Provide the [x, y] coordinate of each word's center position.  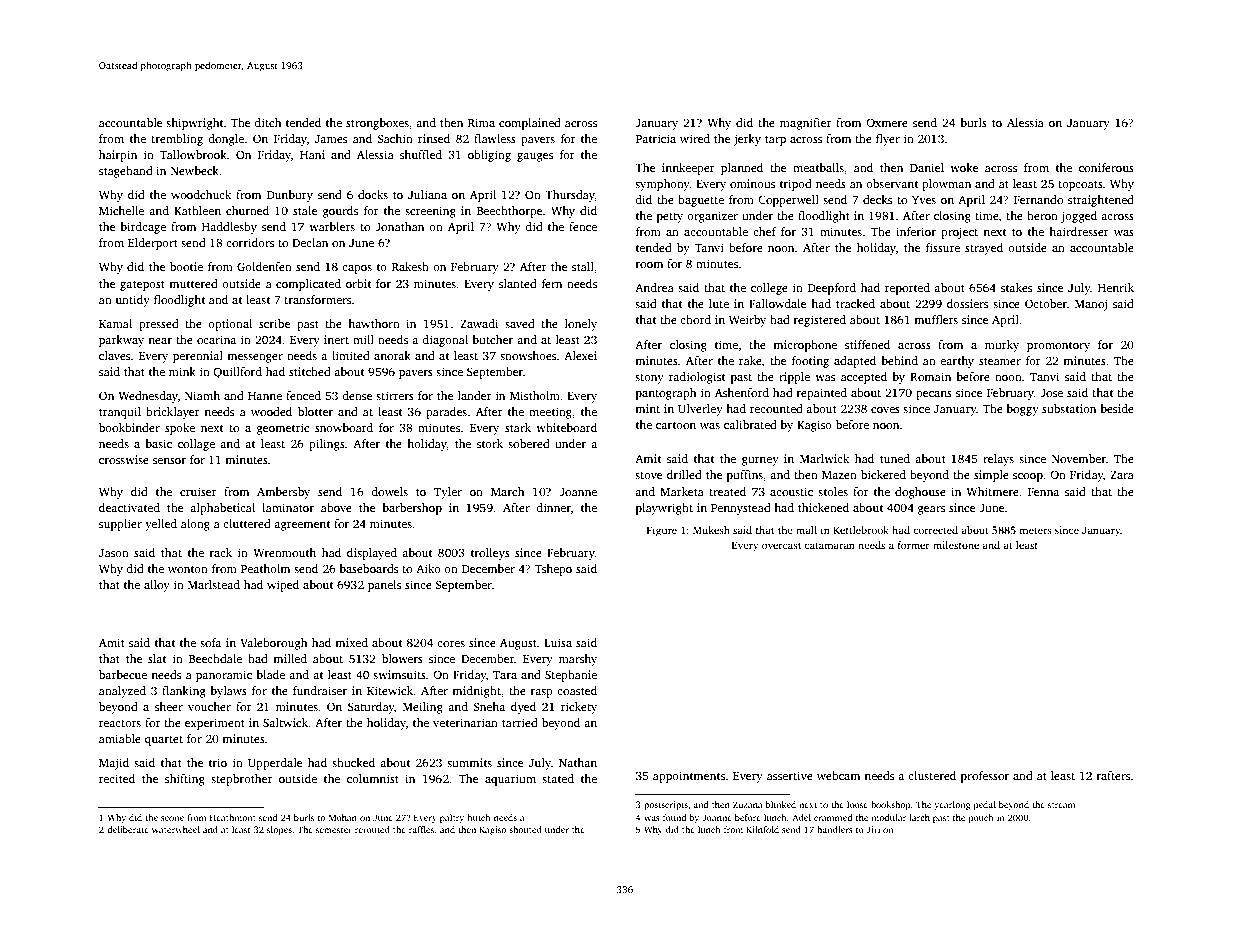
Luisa [558, 642]
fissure [943, 247]
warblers [332, 226]
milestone [956, 545]
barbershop [412, 509]
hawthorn [374, 323]
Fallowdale [777, 303]
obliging [489, 156]
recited [117, 778]
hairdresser [1079, 231]
